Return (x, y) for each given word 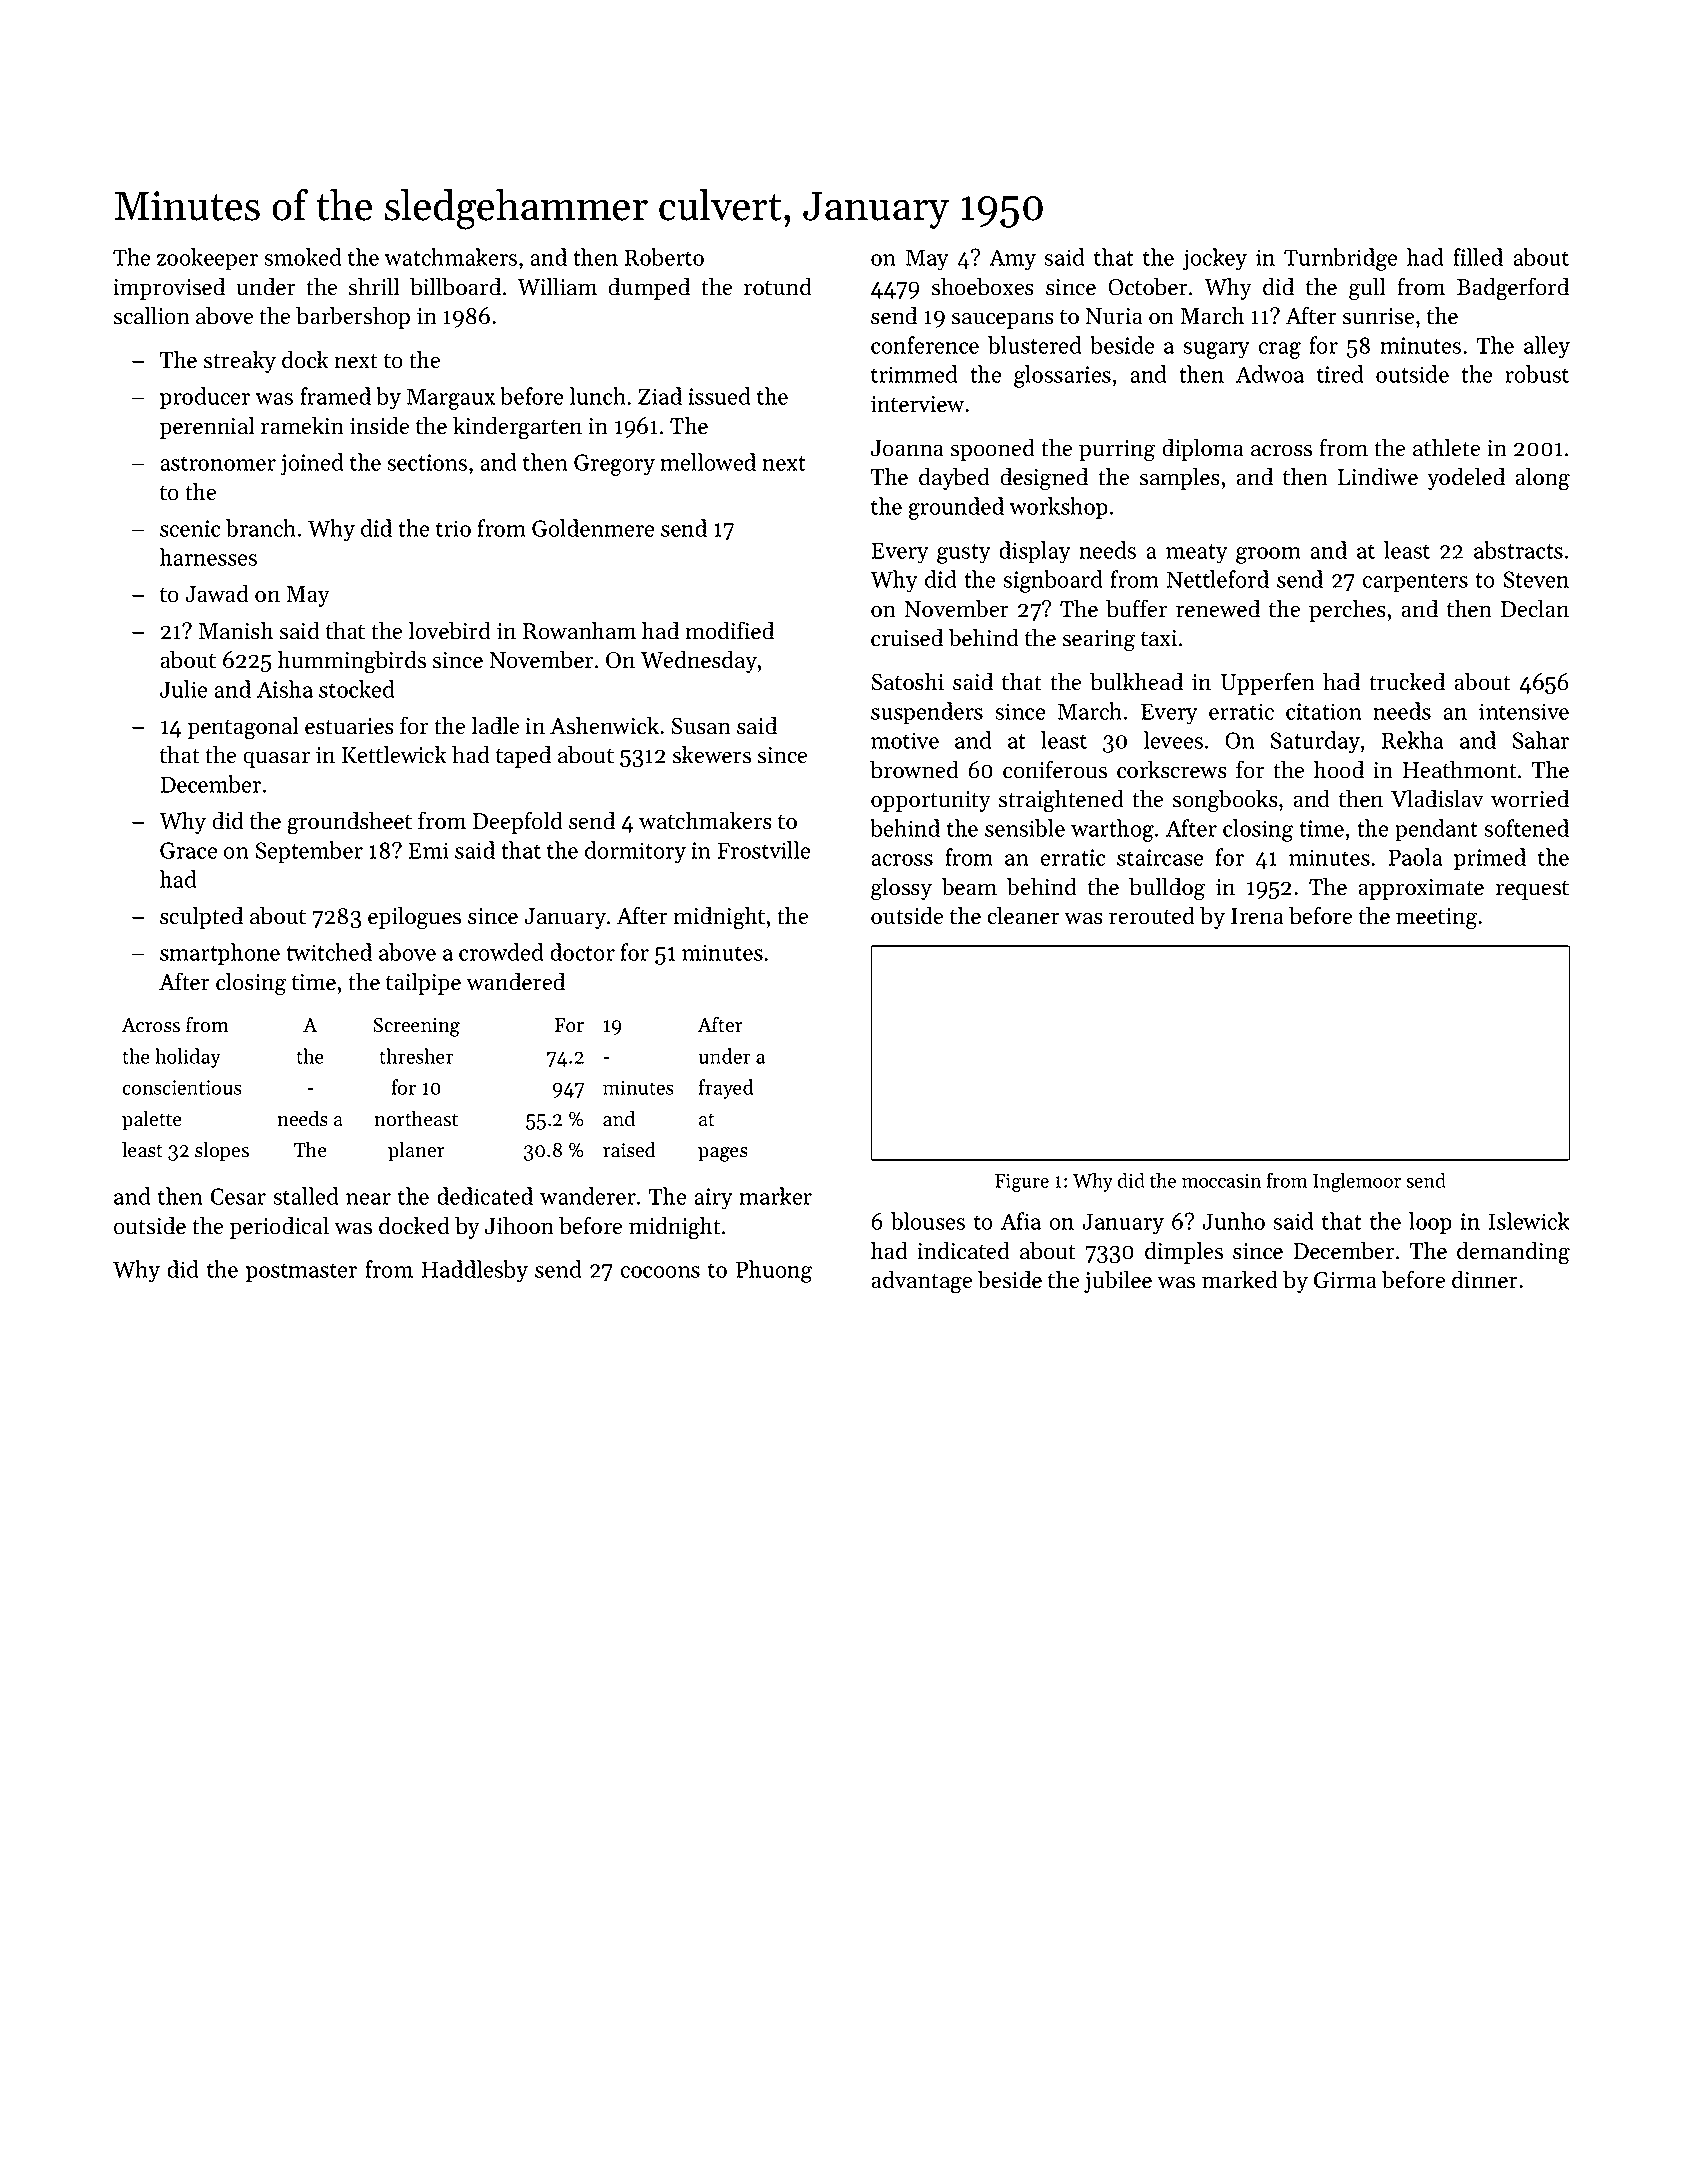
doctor (582, 952)
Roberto (664, 257)
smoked (303, 257)
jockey (1215, 259)
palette (152, 1121)
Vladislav (1437, 798)
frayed (726, 1089)
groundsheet (349, 823)
